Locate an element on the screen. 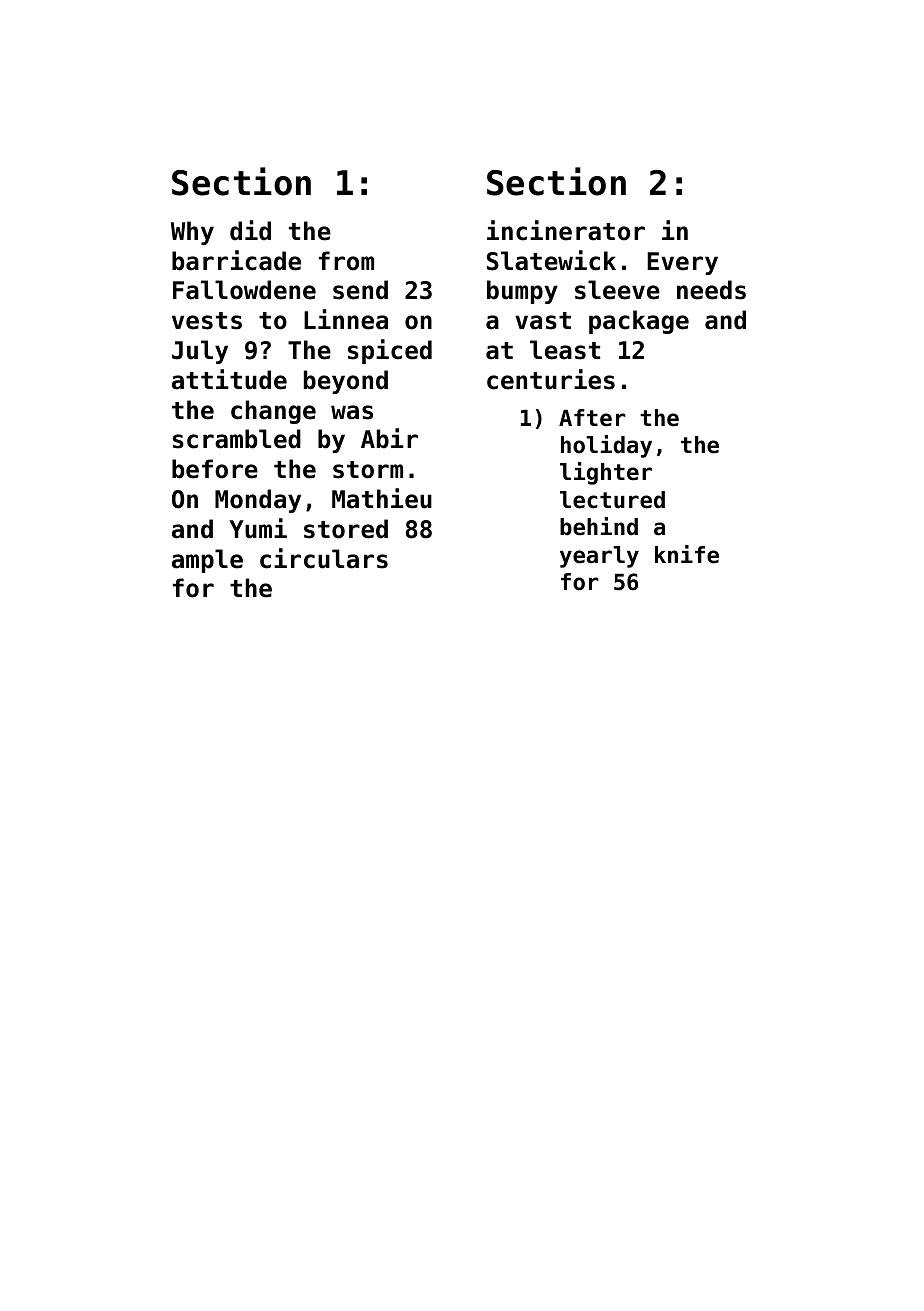 The image size is (924, 1311). holiday is located at coordinates (606, 446).
